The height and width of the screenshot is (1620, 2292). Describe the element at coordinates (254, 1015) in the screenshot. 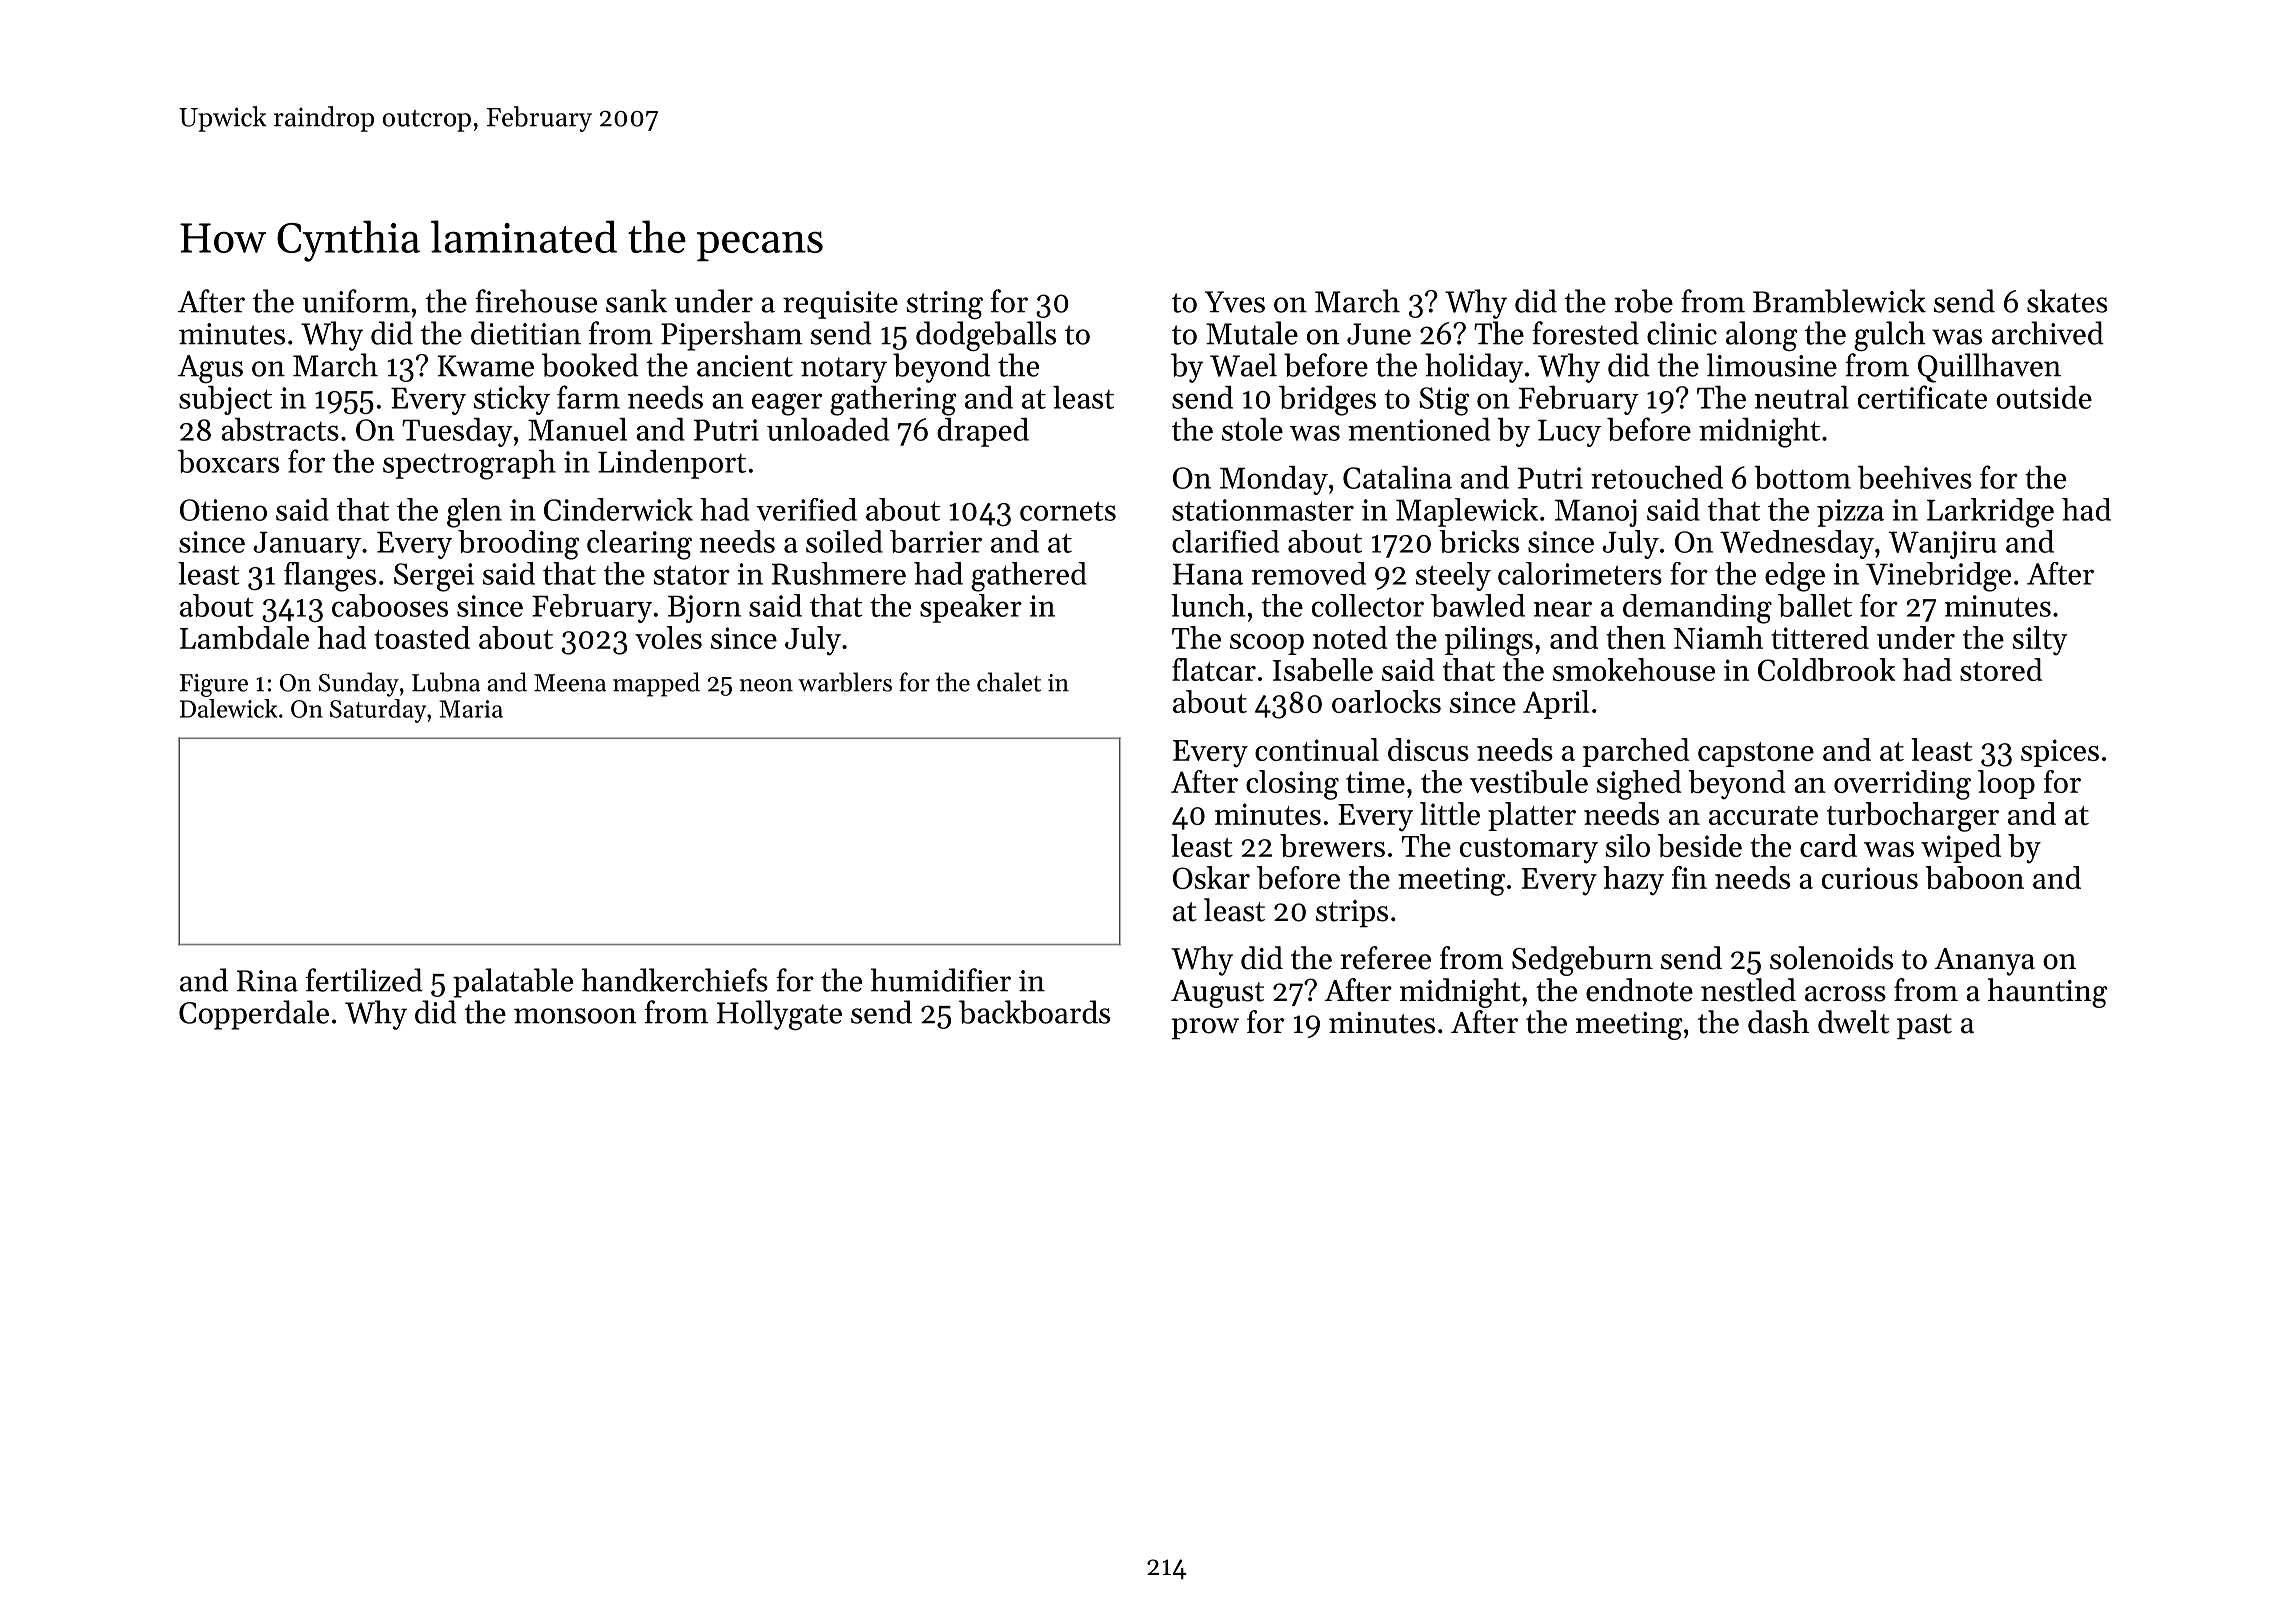

I see `Copperdale` at that location.
